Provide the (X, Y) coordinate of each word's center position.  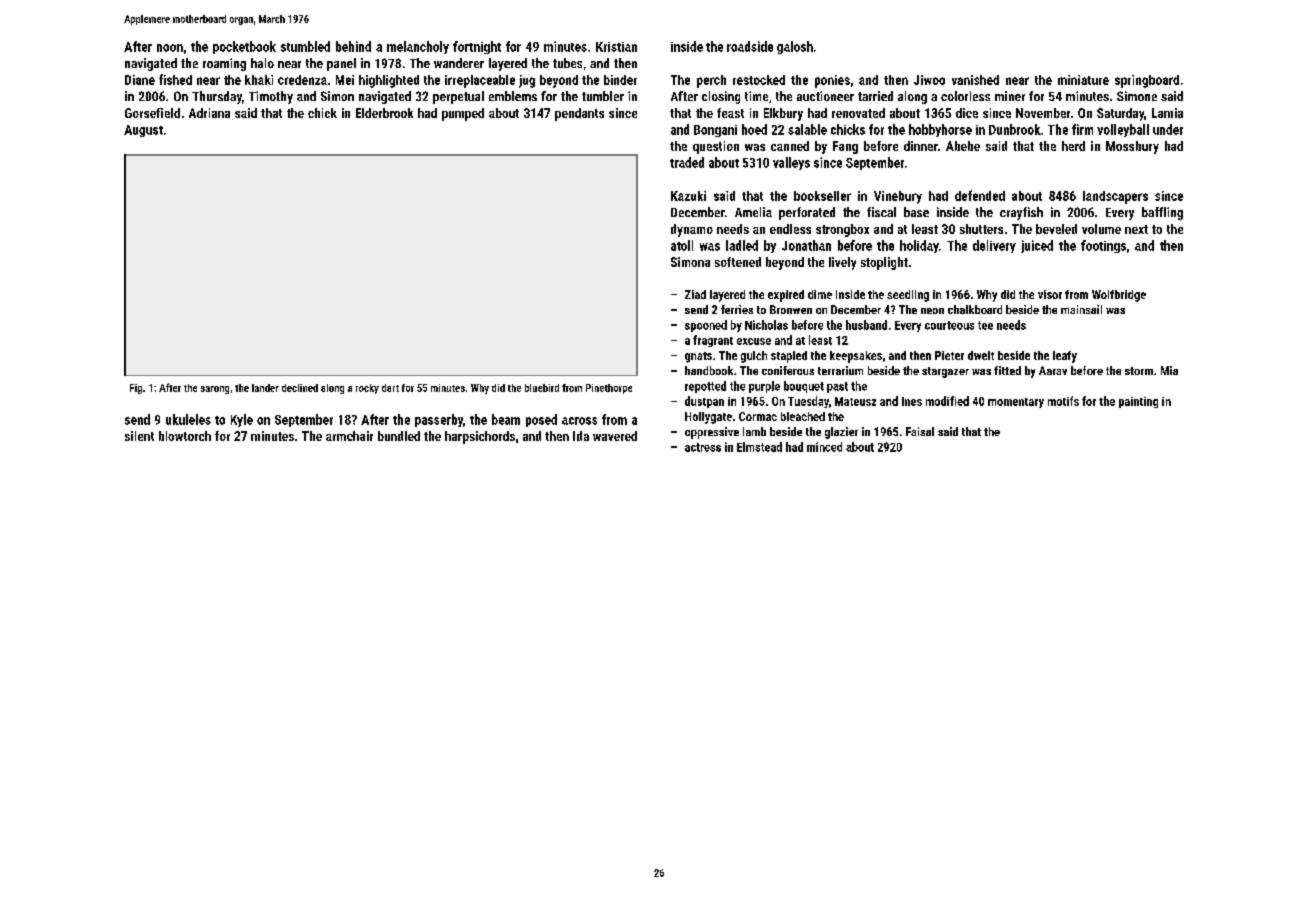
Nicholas (766, 325)
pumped (463, 114)
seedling (908, 296)
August (143, 131)
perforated (807, 213)
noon (170, 48)
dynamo (692, 230)
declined (300, 388)
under (1168, 129)
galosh (795, 47)
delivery (994, 246)
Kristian (616, 47)
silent (139, 436)
